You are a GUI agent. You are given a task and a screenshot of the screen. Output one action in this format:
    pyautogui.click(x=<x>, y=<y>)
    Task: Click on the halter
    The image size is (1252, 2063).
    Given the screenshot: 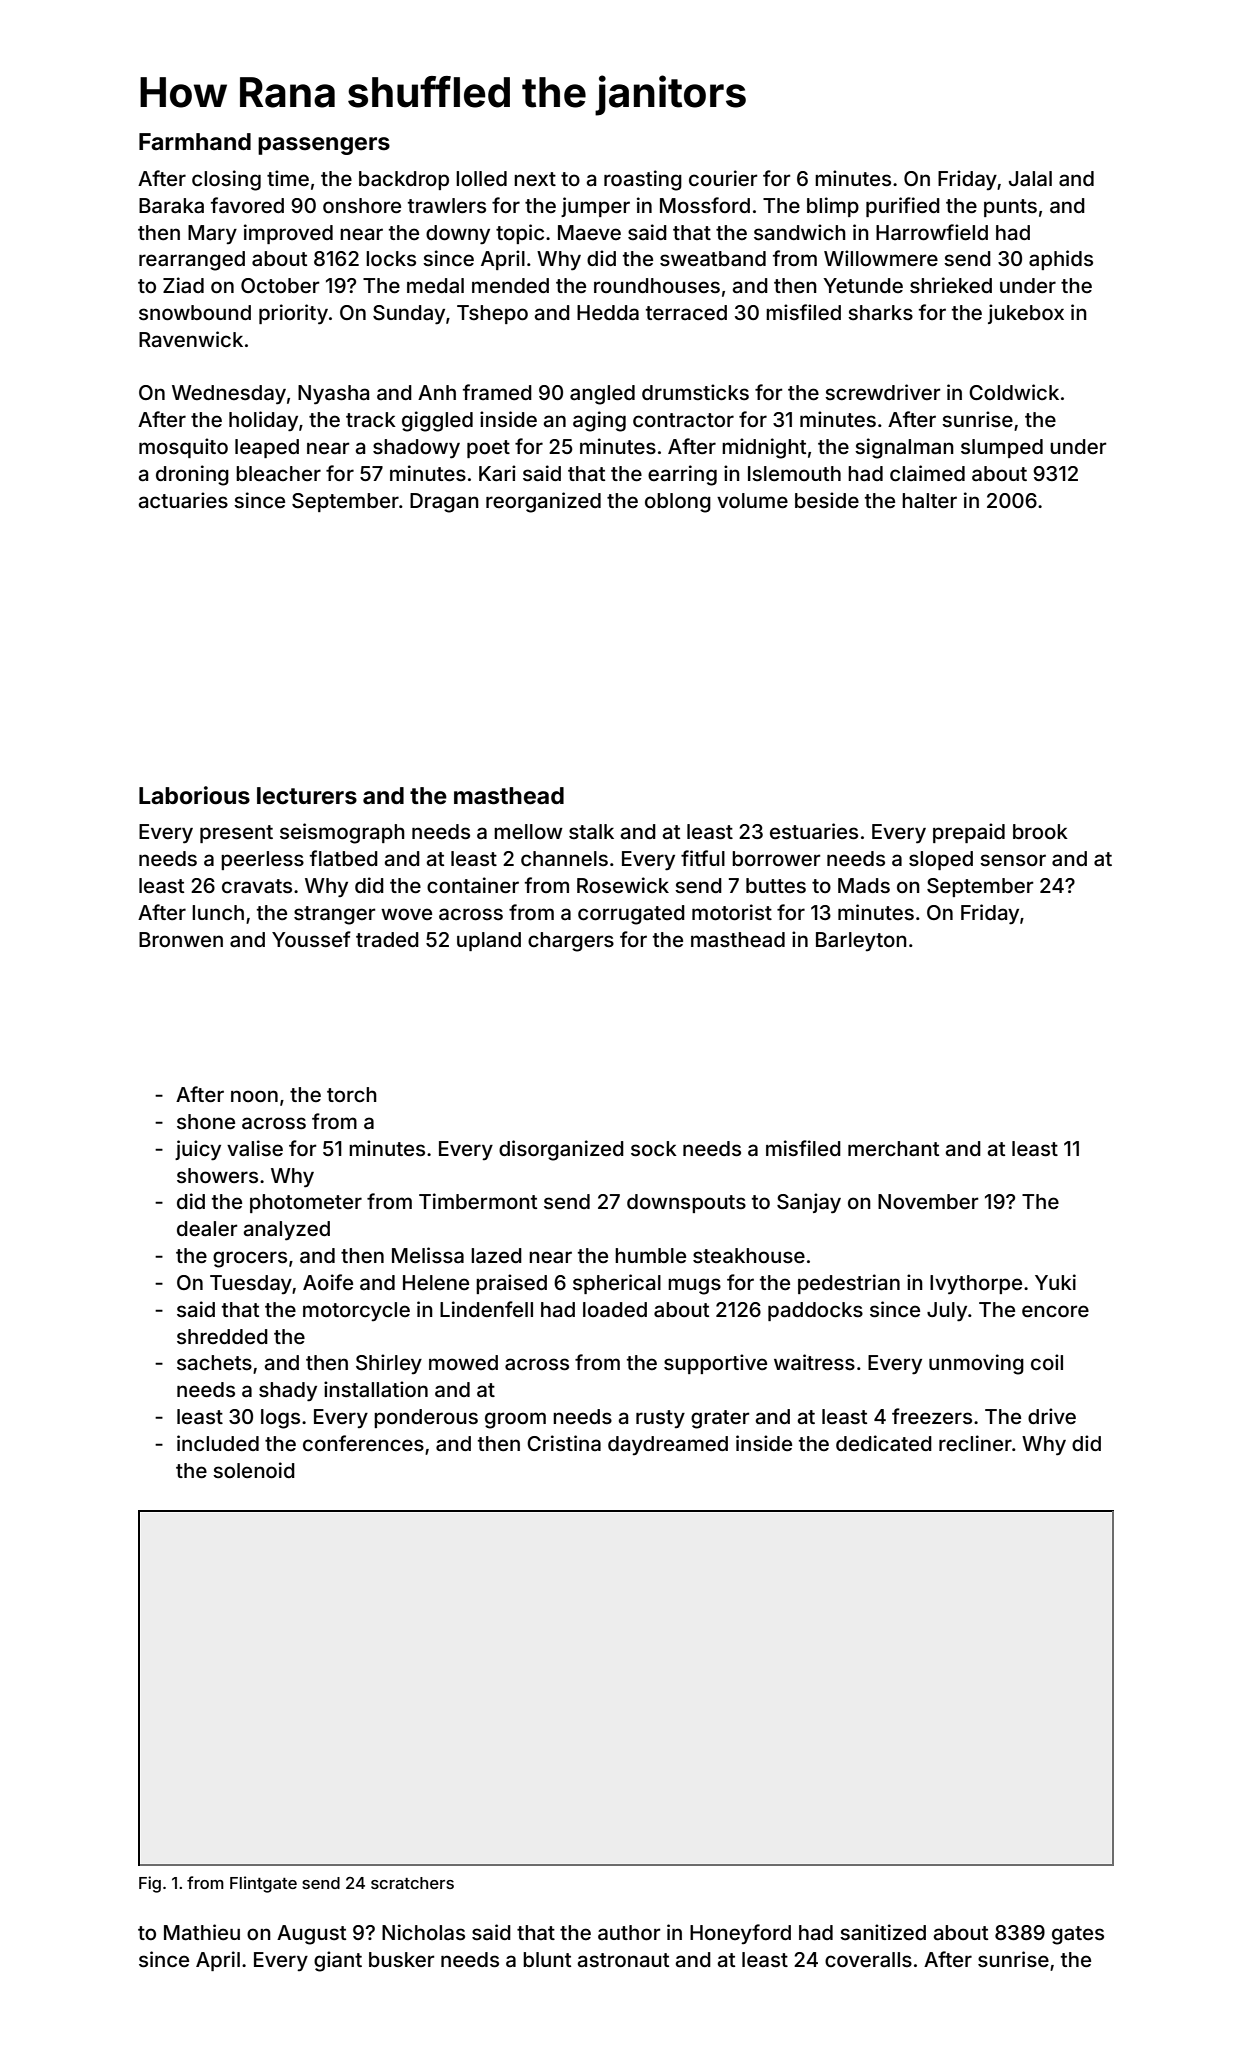 What is the action you would take?
    pyautogui.click(x=929, y=500)
